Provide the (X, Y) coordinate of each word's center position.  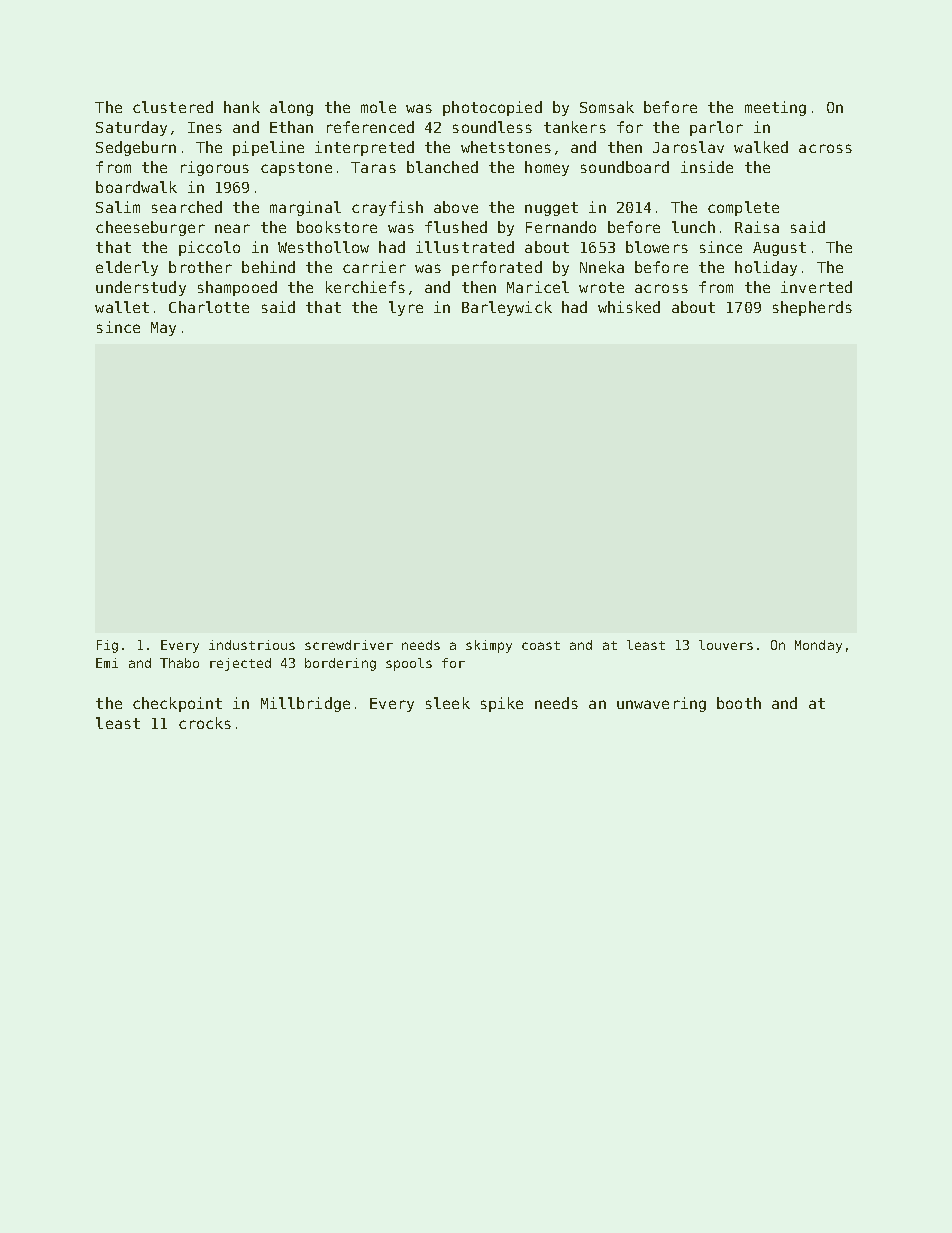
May (163, 329)
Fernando (561, 227)
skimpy (489, 646)
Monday (818, 646)
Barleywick (507, 308)
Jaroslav (688, 147)
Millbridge (305, 704)
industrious (252, 645)
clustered (173, 107)
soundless (492, 127)
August (779, 249)
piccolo (209, 248)
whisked (629, 307)
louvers (726, 645)
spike (502, 704)
